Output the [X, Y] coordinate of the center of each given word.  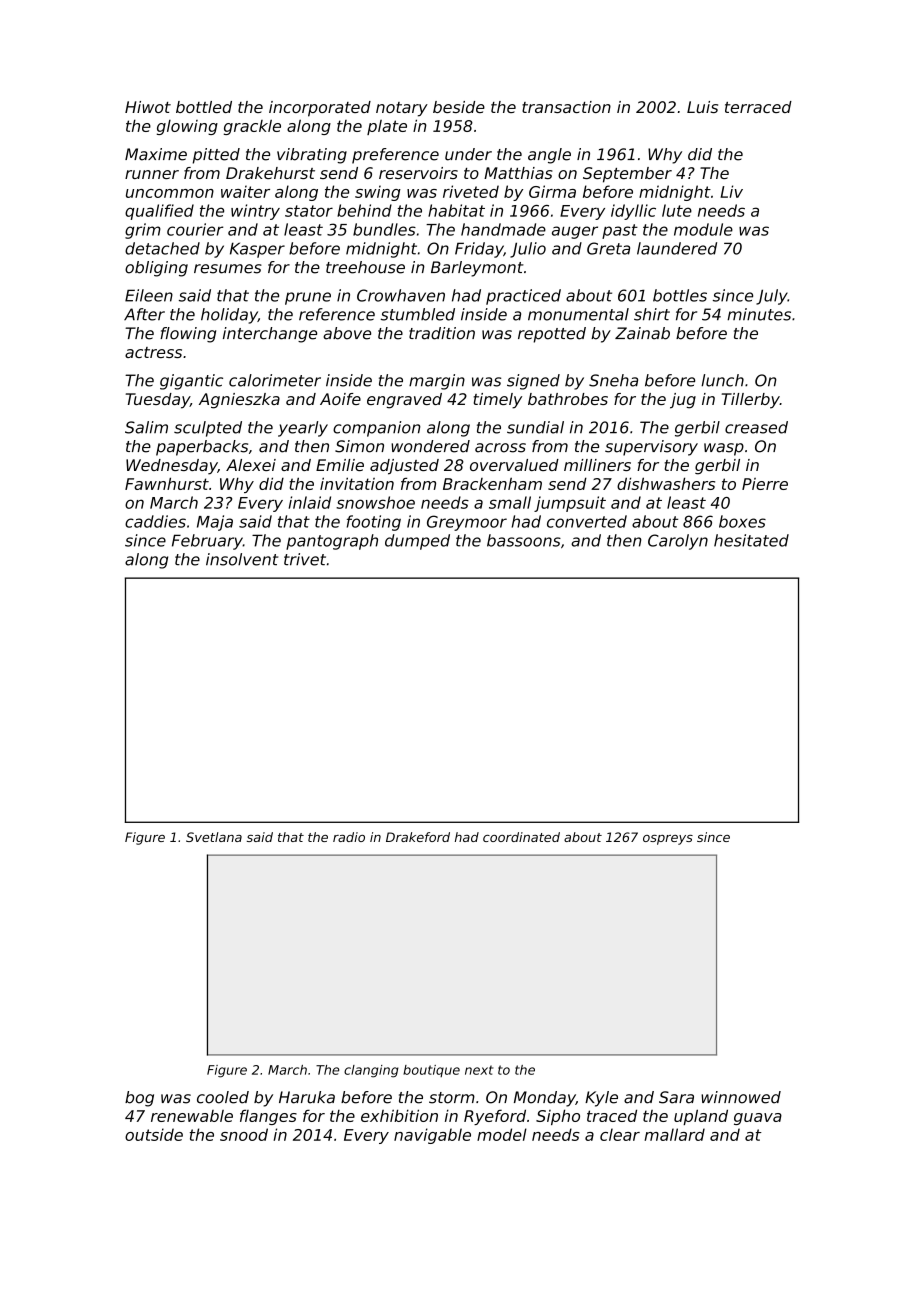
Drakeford [418, 837]
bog [139, 1099]
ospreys [668, 840]
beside [459, 107]
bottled [204, 107]
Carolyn [678, 542]
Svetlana [214, 837]
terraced [758, 107]
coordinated [521, 837]
